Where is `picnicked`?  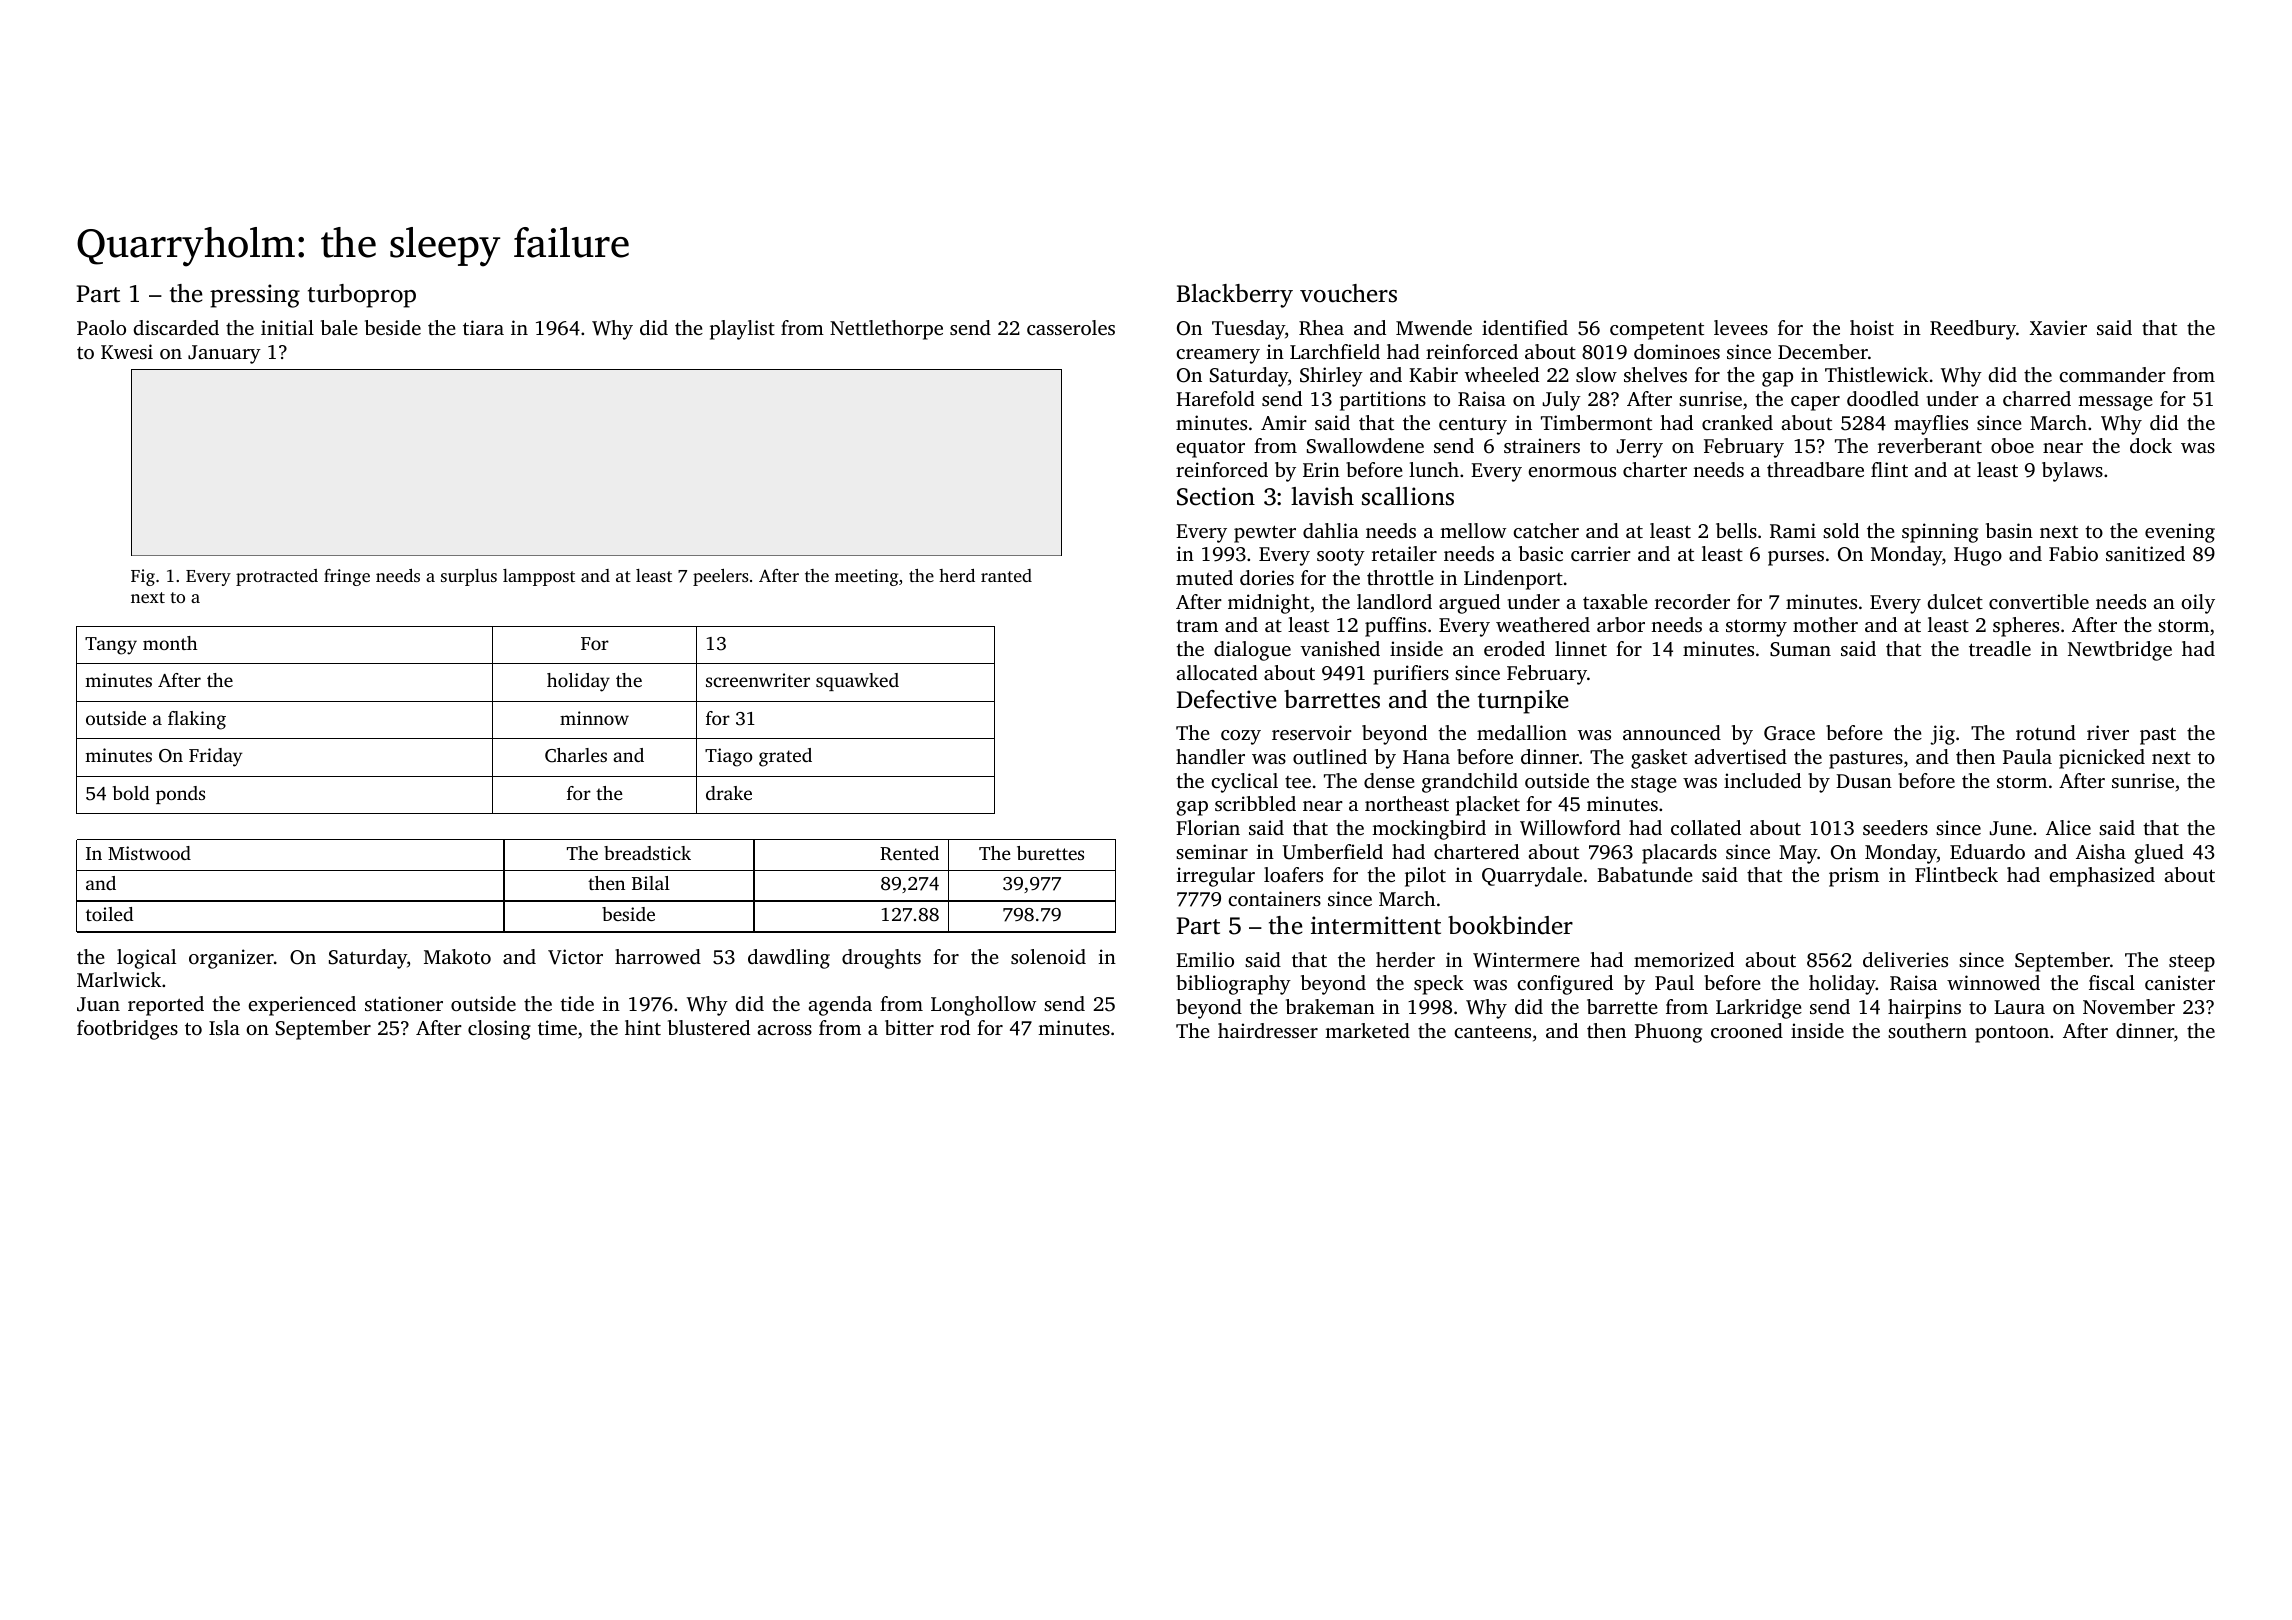
picnicked is located at coordinates (2102, 759).
